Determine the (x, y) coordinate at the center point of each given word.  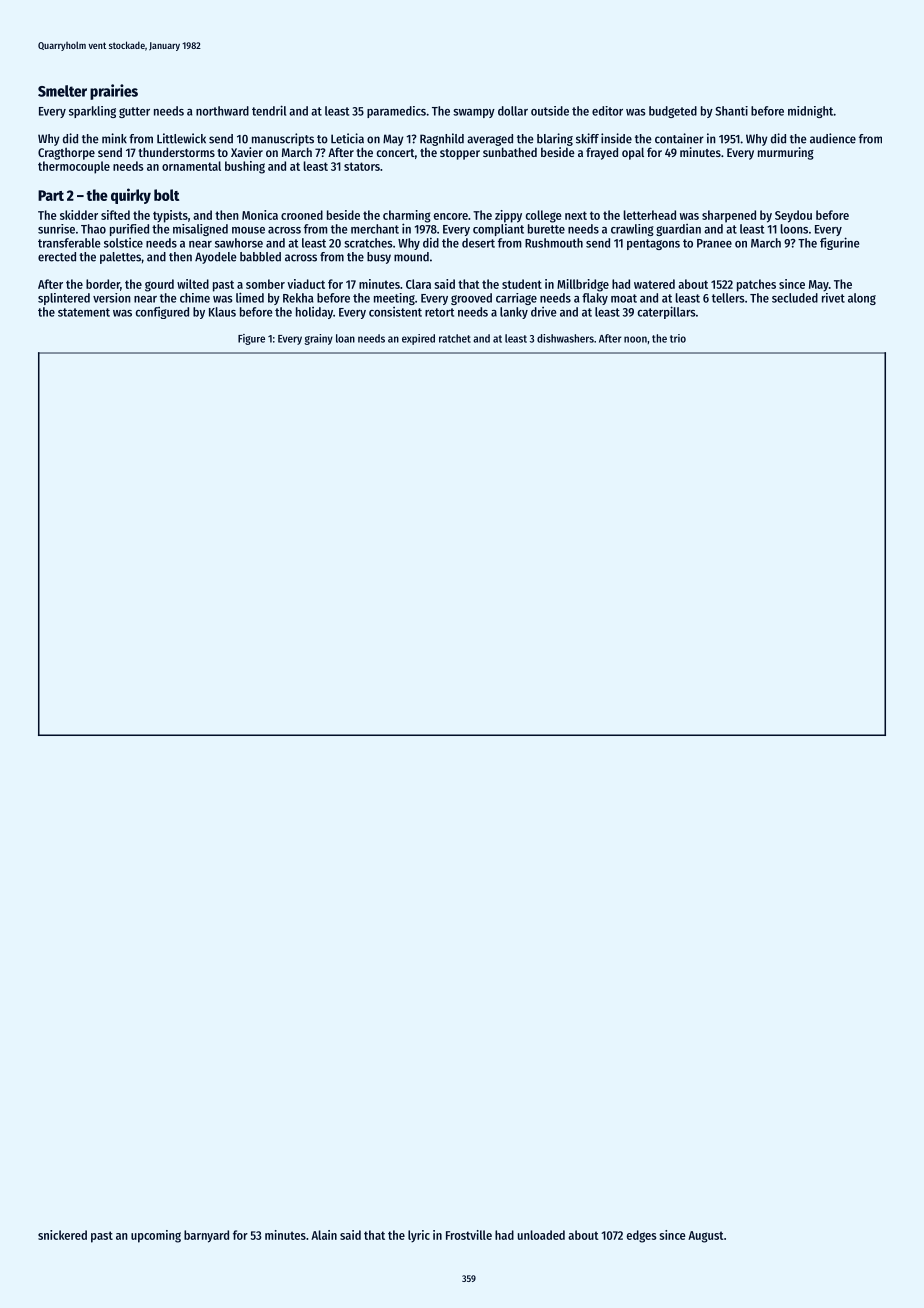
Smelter (62, 91)
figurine (839, 243)
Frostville (469, 1235)
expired (418, 339)
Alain (324, 1235)
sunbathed (510, 152)
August (706, 1237)
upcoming (156, 1236)
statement (84, 312)
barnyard (206, 1236)
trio (678, 338)
